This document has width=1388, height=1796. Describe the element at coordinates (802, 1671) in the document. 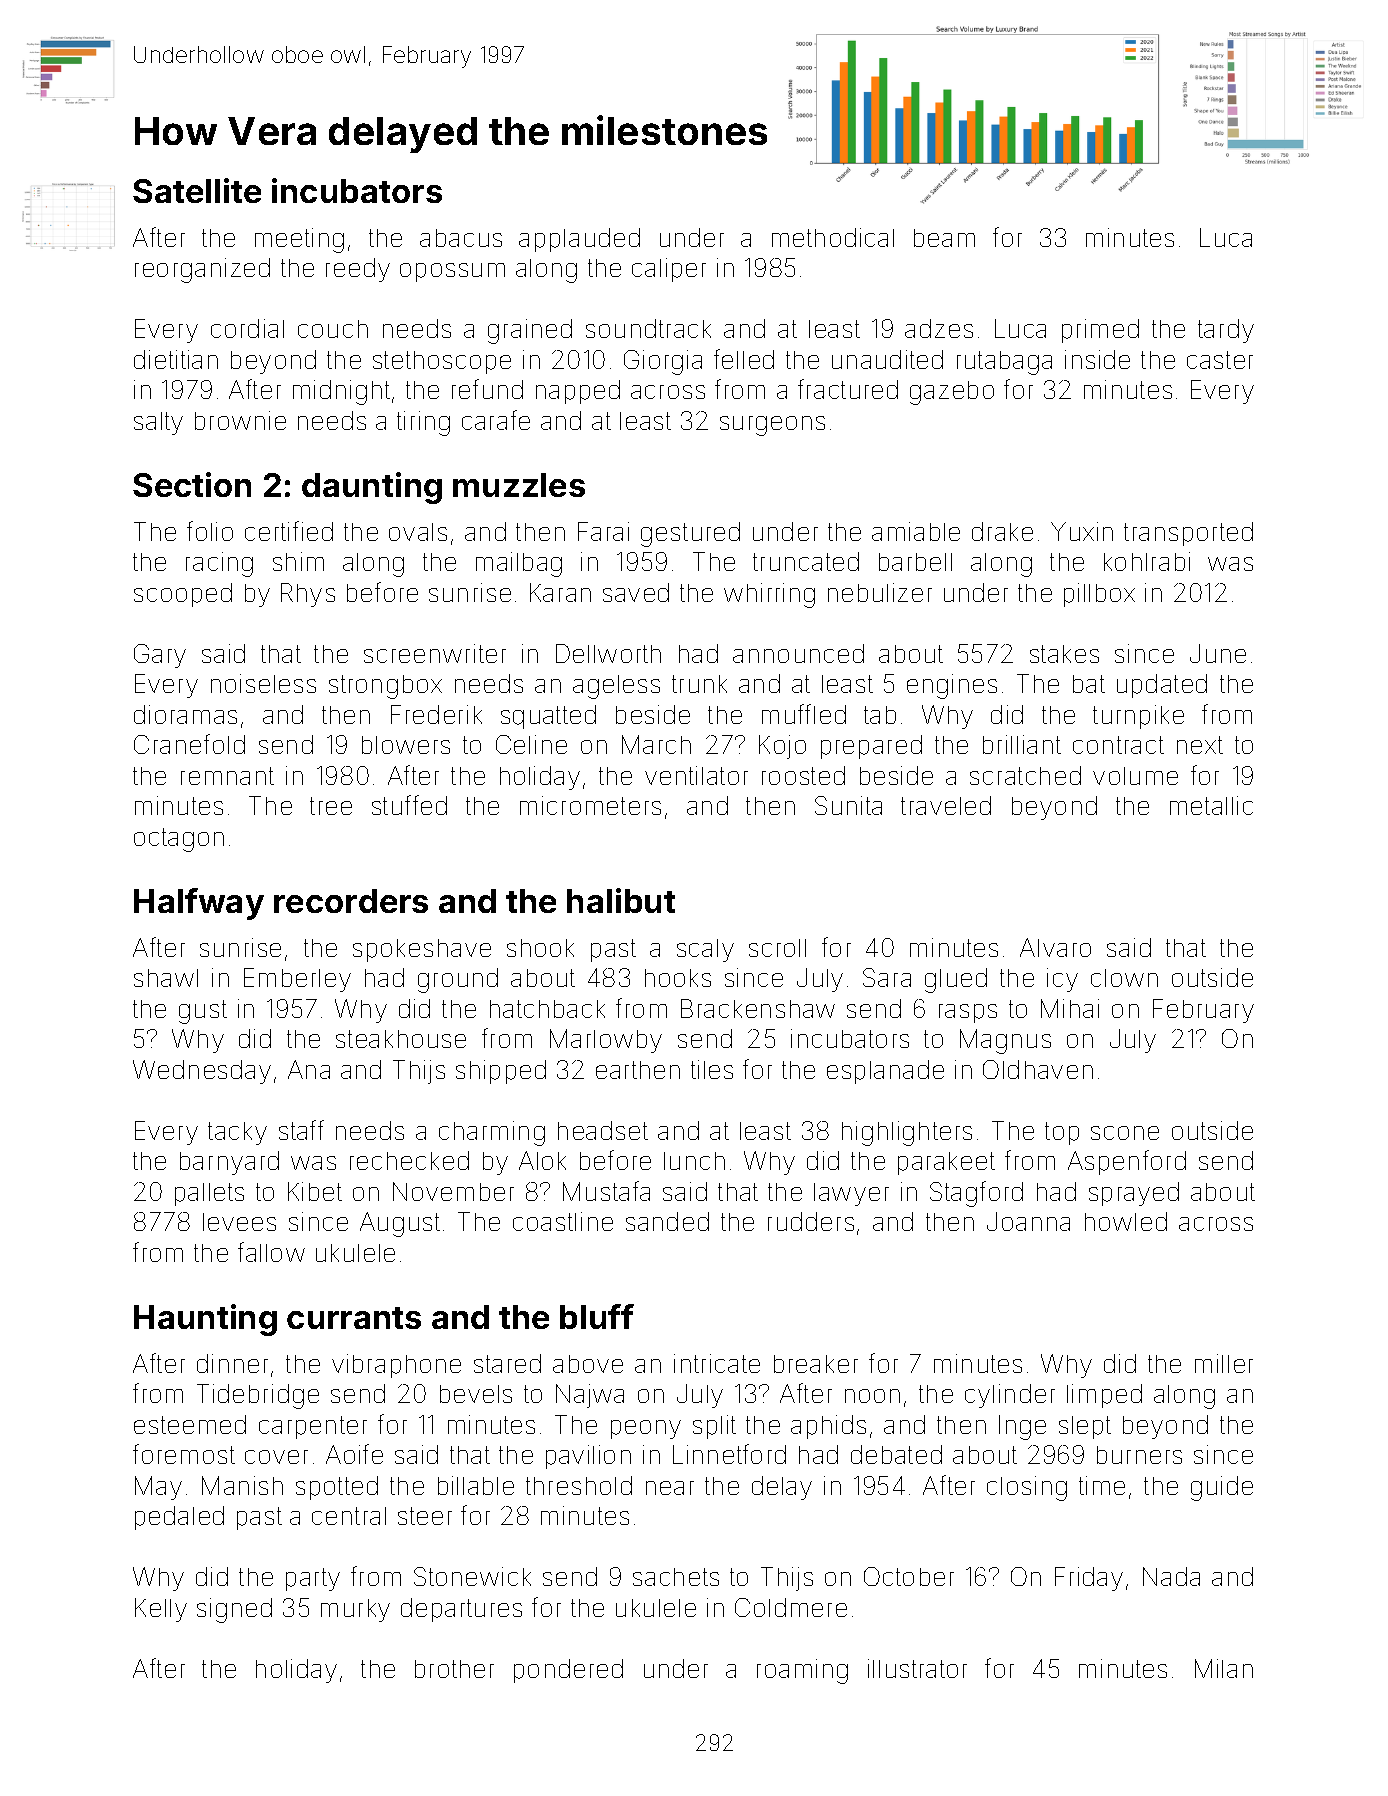

I see `roaming` at that location.
